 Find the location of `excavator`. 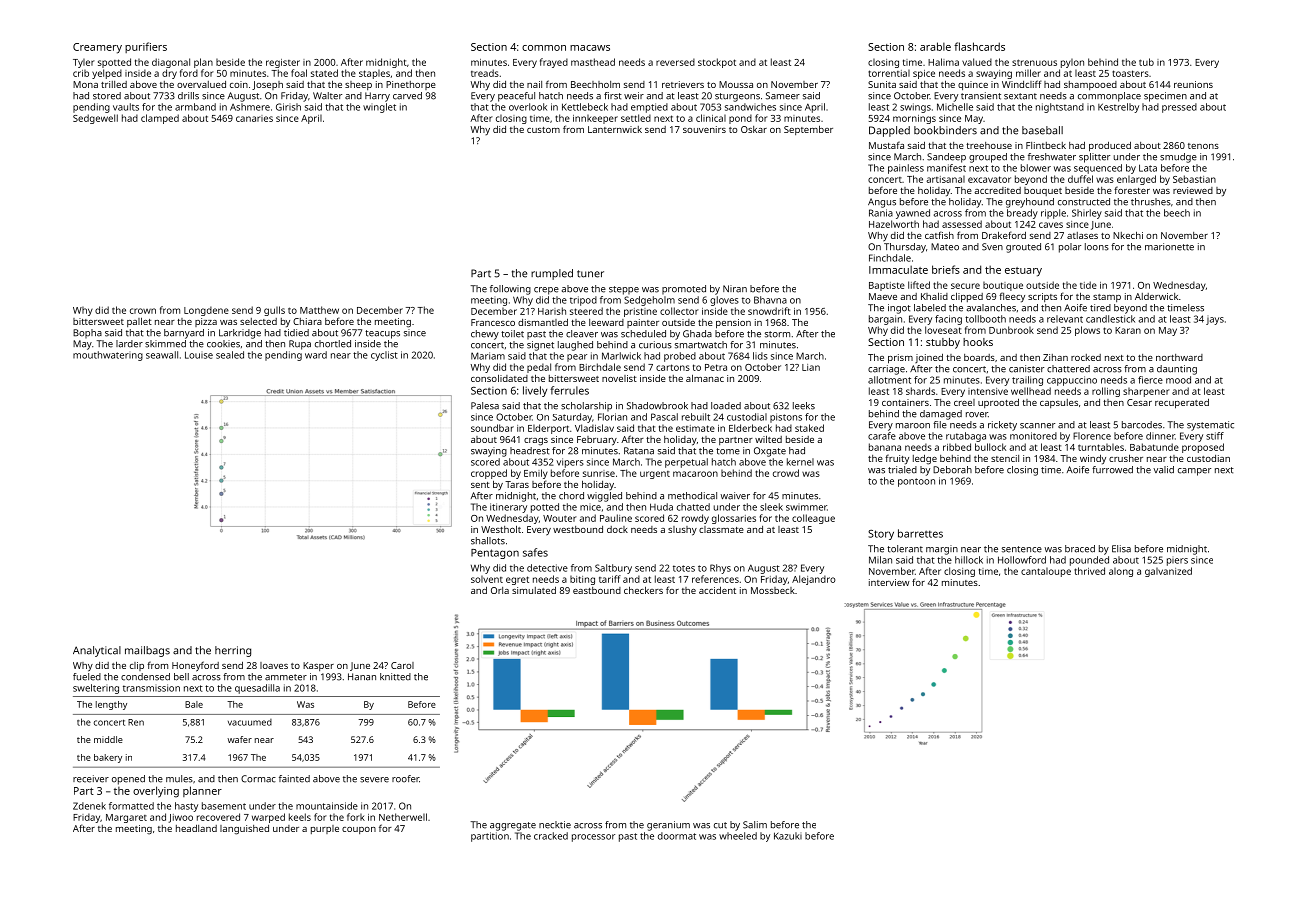

excavator is located at coordinates (989, 179).
